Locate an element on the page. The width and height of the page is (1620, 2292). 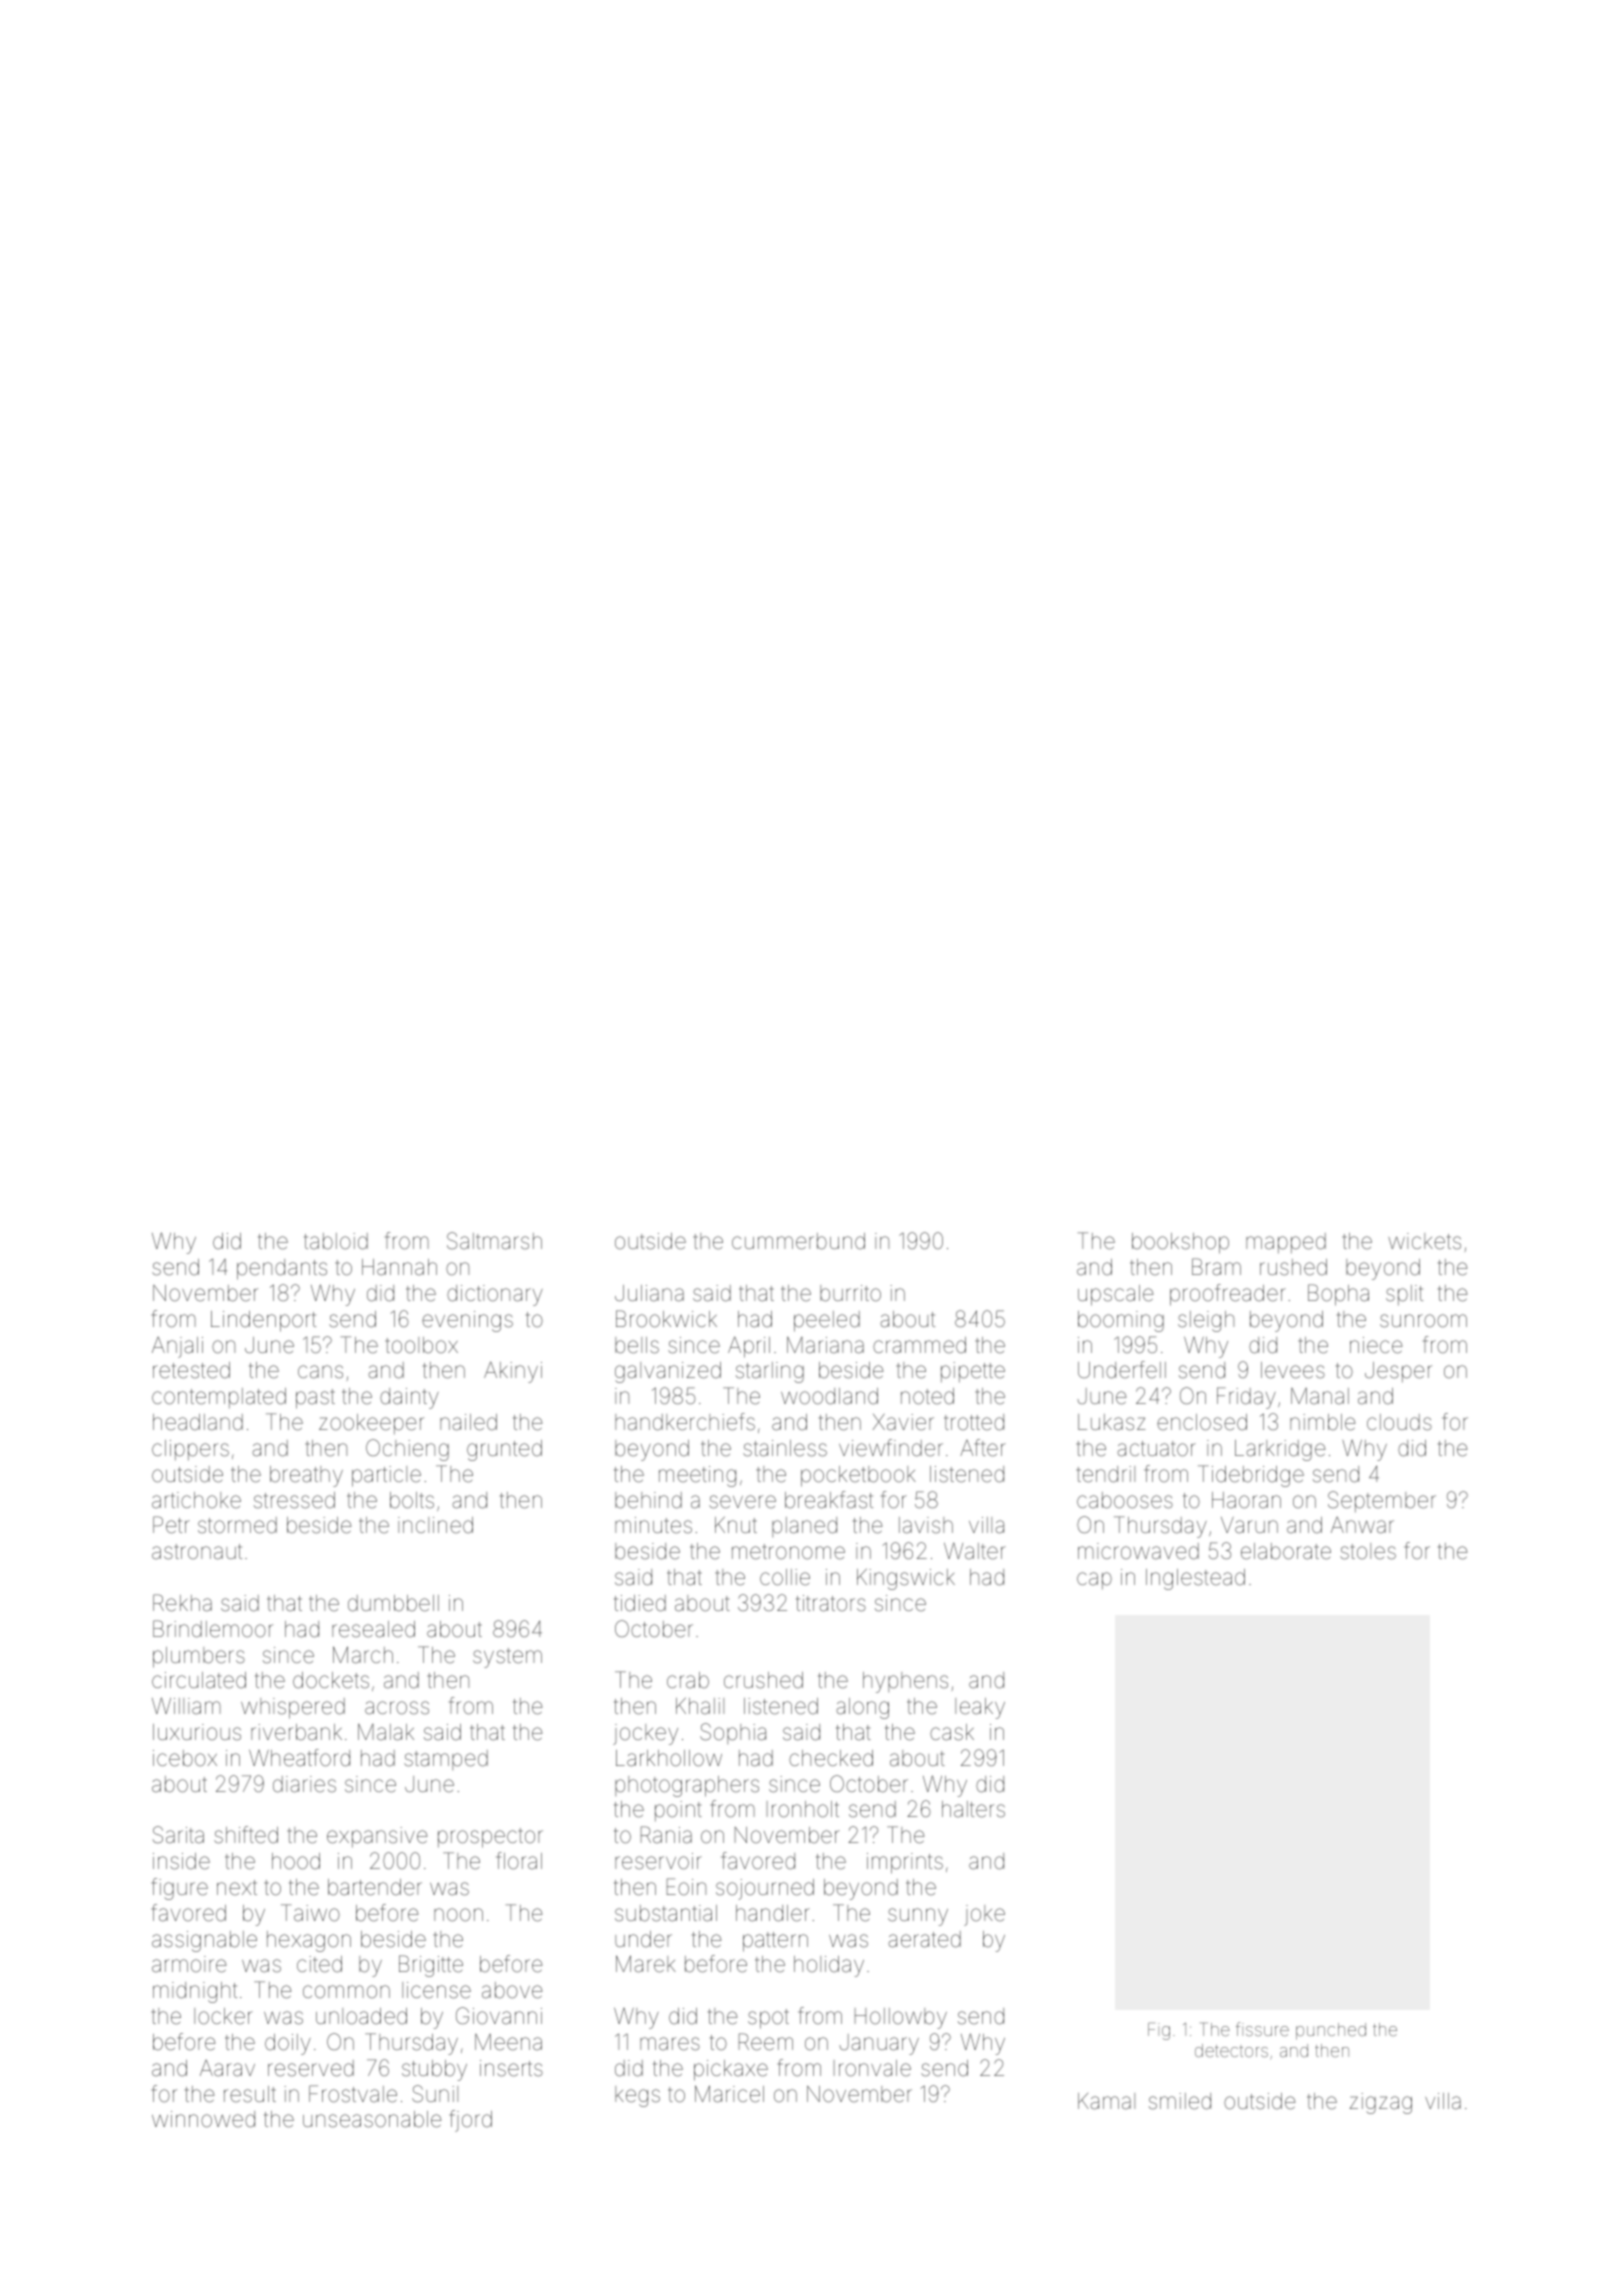
leaky is located at coordinates (980, 1708).
